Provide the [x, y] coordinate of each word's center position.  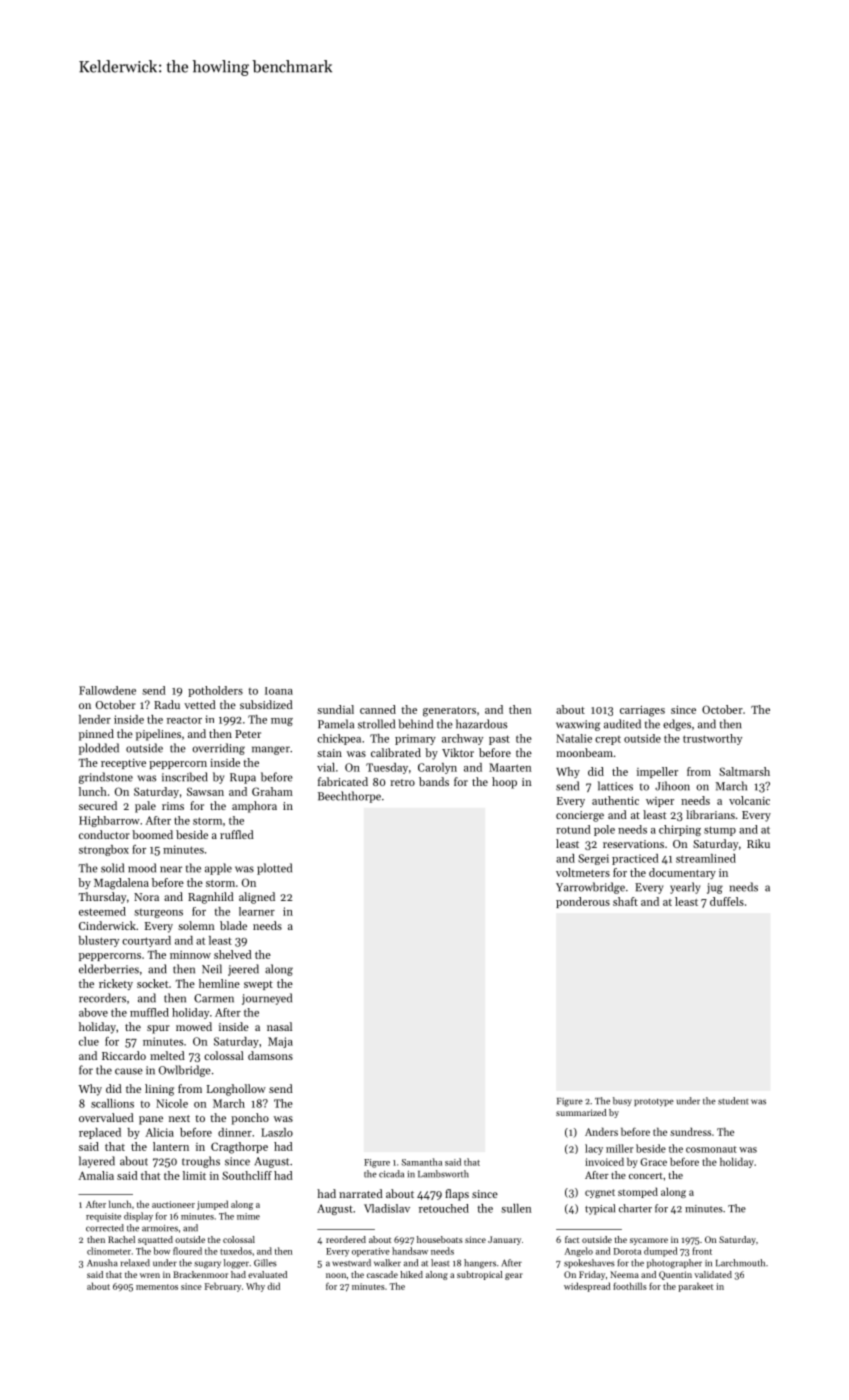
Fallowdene [107, 690]
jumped [212, 1205]
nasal [279, 1026]
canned [378, 709]
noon [336, 1275]
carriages [642, 711]
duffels [727, 901]
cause [129, 1071]
